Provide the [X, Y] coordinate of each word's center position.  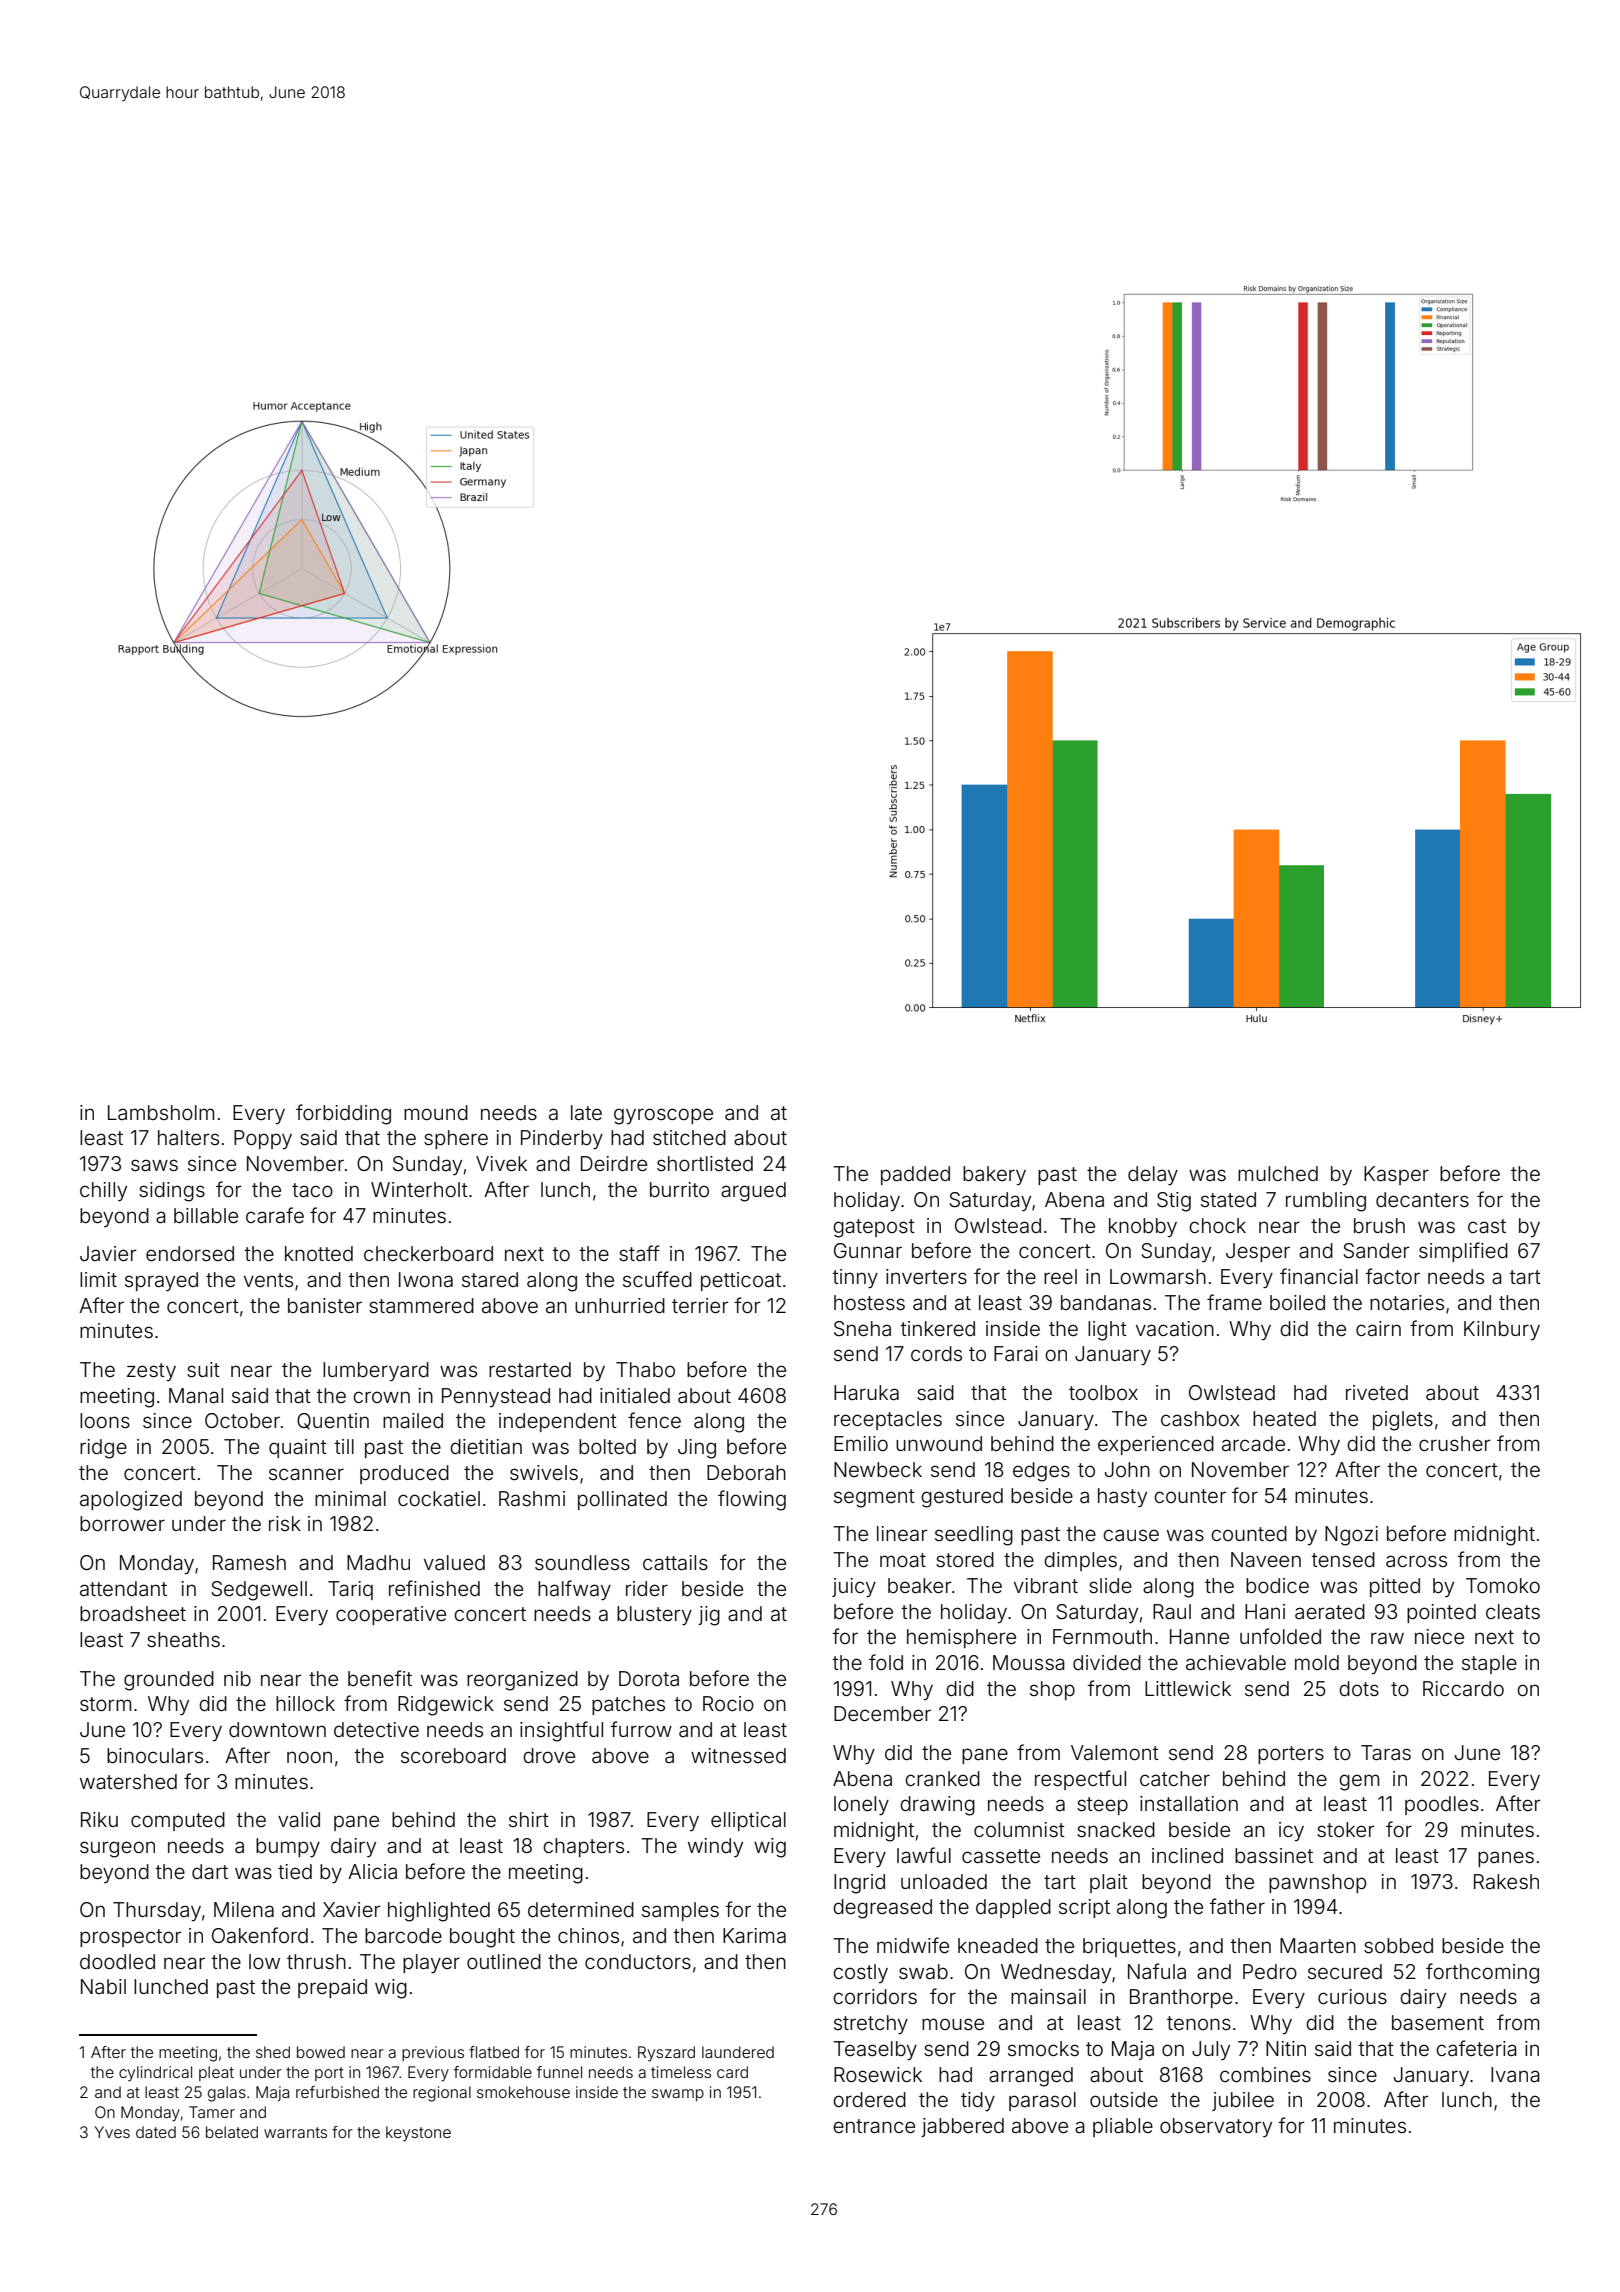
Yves [112, 2132]
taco [312, 1190]
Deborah [746, 1472]
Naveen [1266, 1559]
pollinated [622, 1500]
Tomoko [1503, 1585]
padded [915, 1175]
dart [210, 1871]
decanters [1422, 1199]
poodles [1442, 1805]
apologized [131, 1501]
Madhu [378, 1562]
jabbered [962, 2127]
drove [549, 1755]
